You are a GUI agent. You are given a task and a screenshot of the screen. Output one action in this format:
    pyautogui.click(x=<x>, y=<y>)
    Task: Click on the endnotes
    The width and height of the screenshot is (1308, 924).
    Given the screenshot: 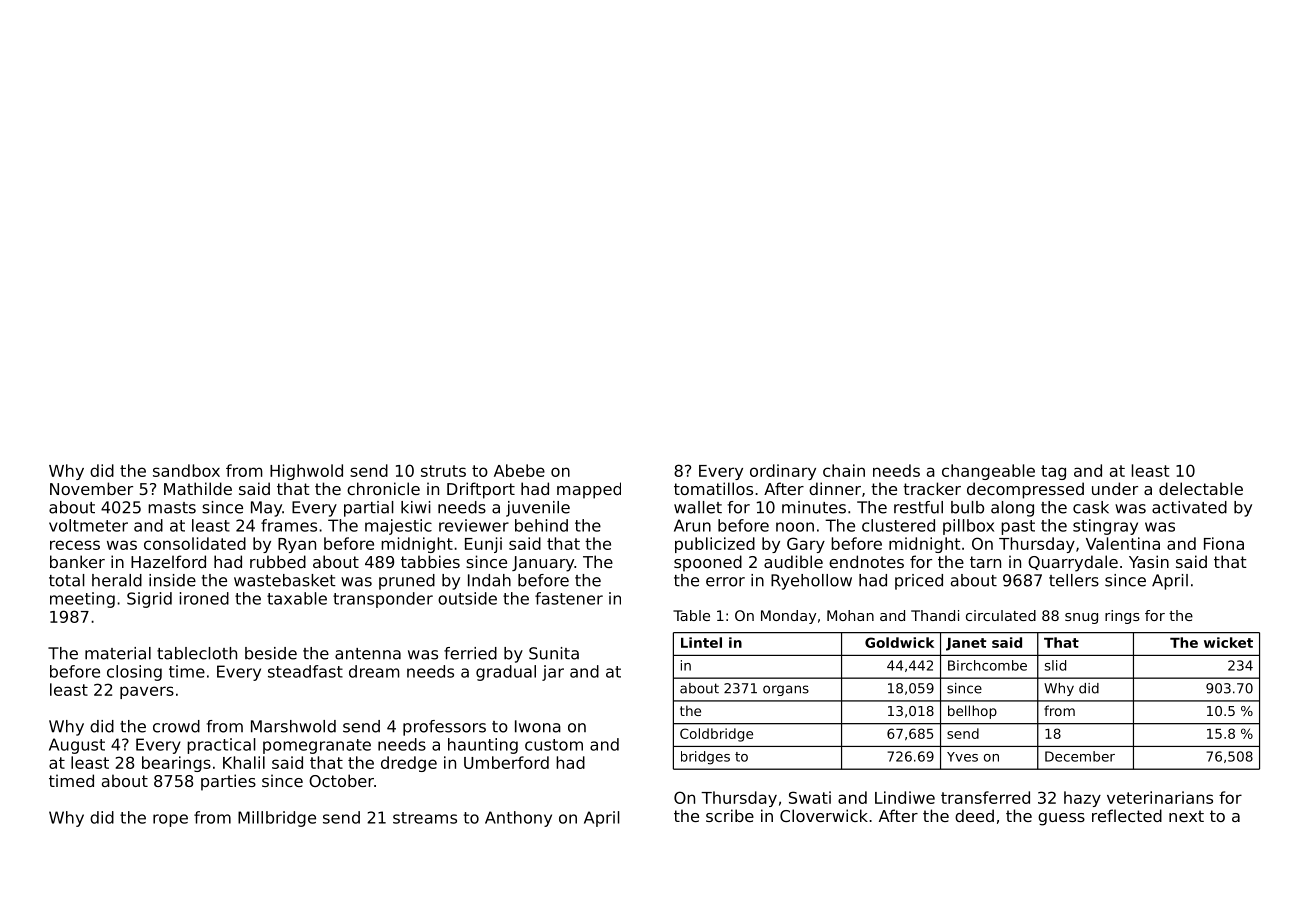 What is the action you would take?
    pyautogui.click(x=866, y=561)
